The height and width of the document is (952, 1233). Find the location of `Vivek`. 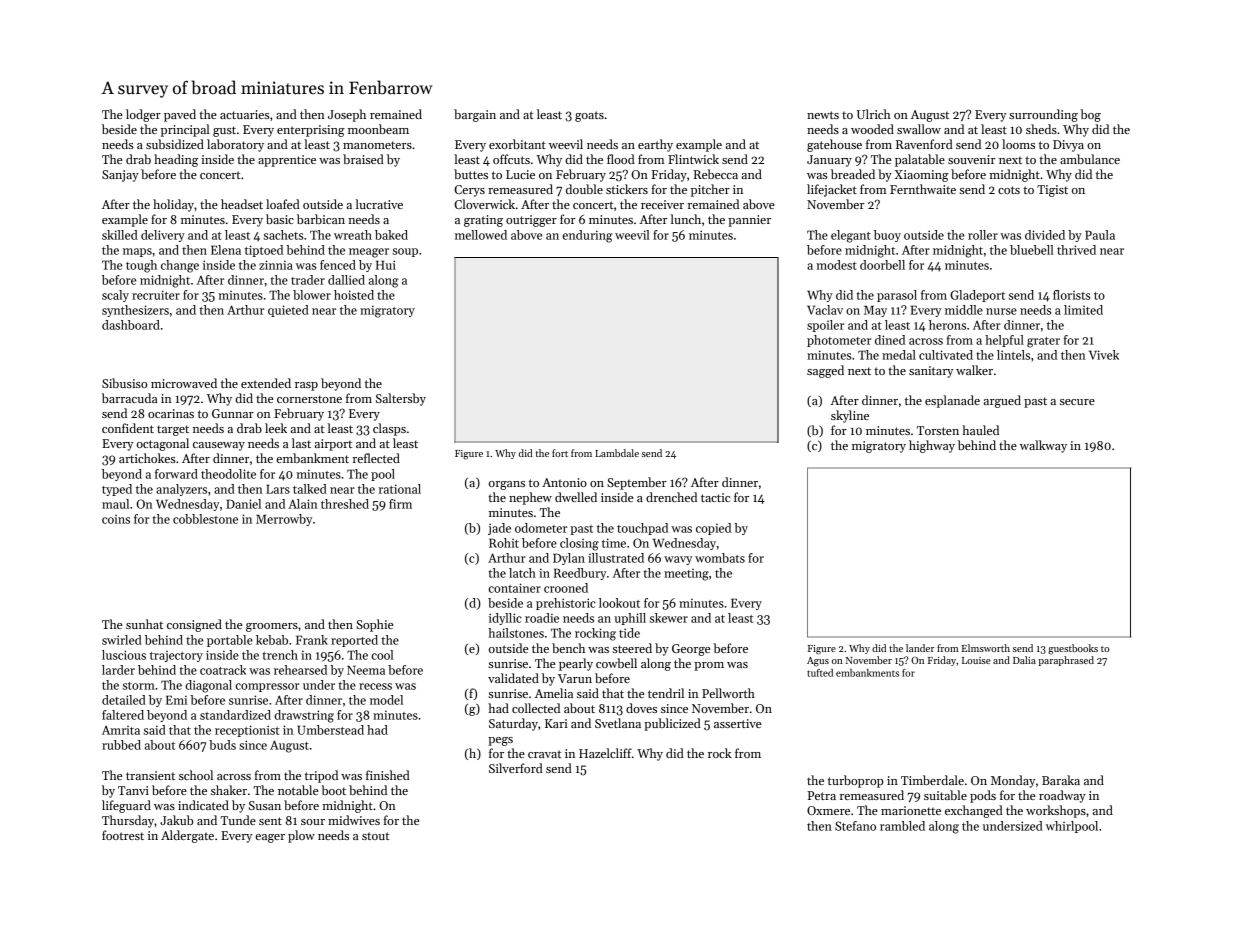

Vivek is located at coordinates (1104, 355).
